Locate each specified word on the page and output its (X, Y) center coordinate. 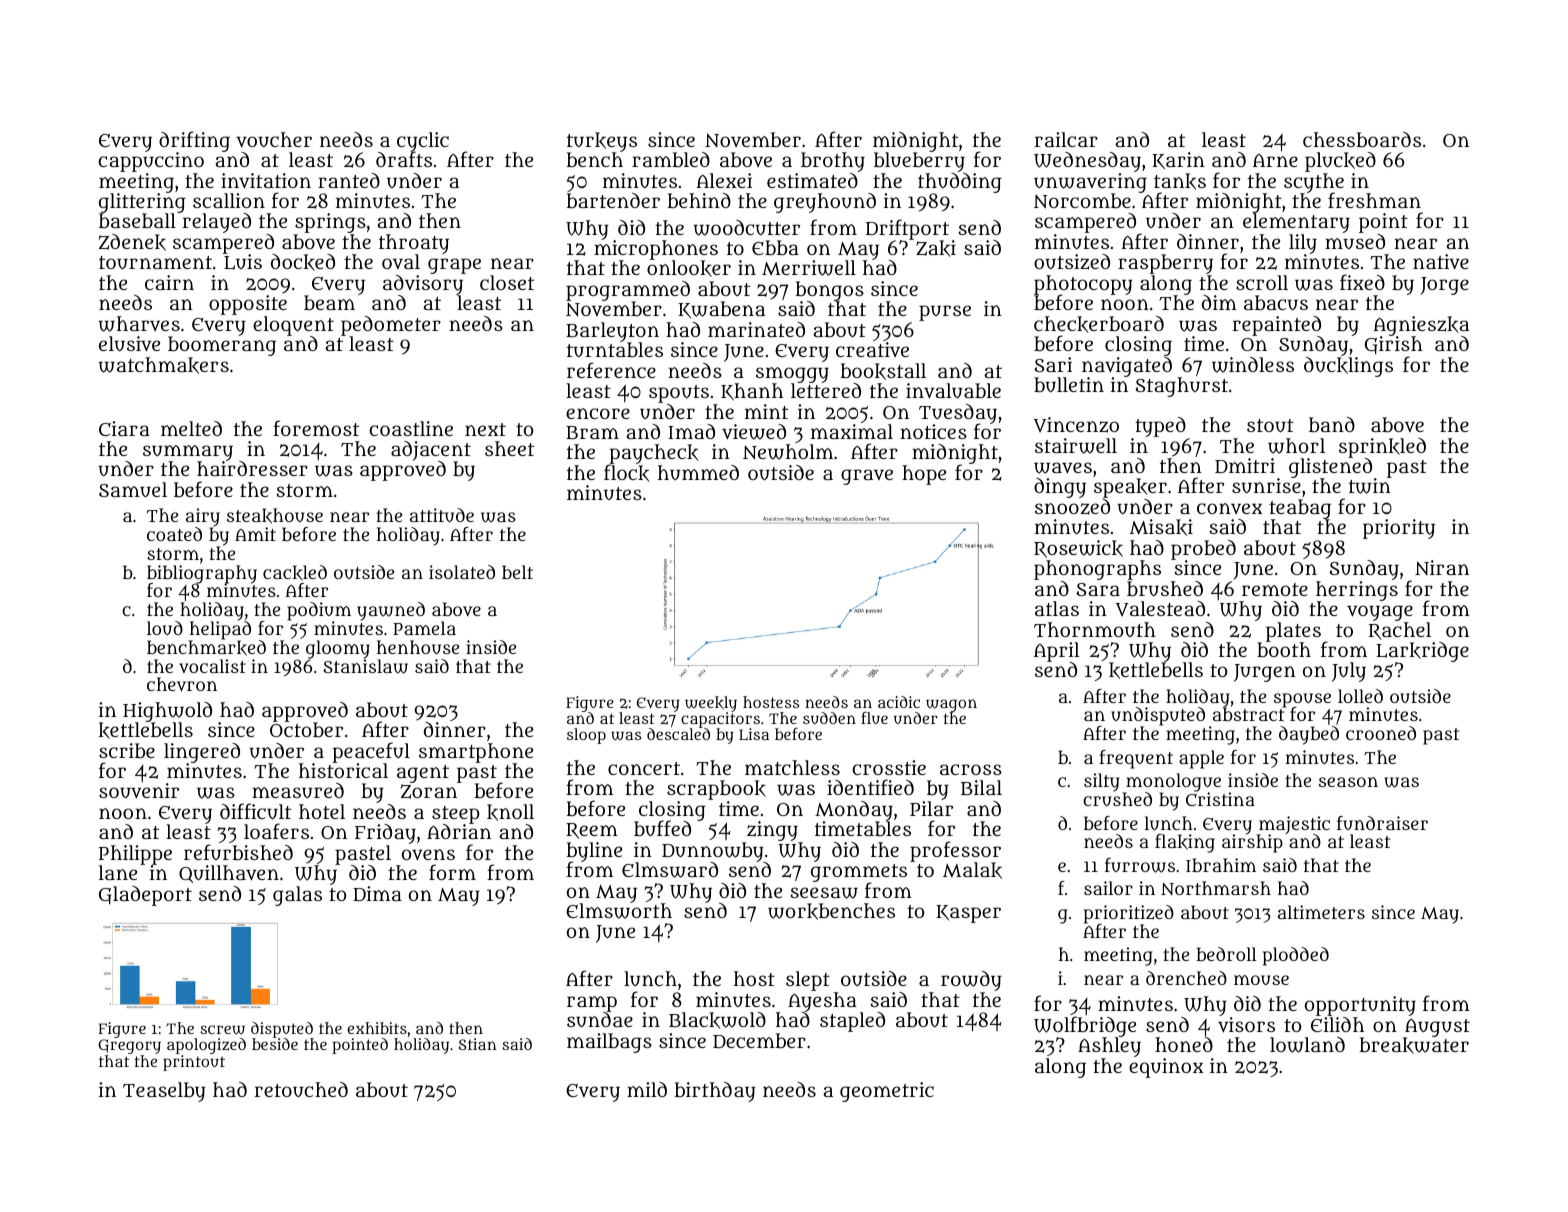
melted (191, 428)
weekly (711, 704)
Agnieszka (1421, 326)
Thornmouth (1095, 629)
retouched (301, 1089)
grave (867, 477)
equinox (1166, 1068)
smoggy (792, 375)
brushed (1165, 588)
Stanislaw (365, 666)
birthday (715, 1092)
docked (303, 262)
